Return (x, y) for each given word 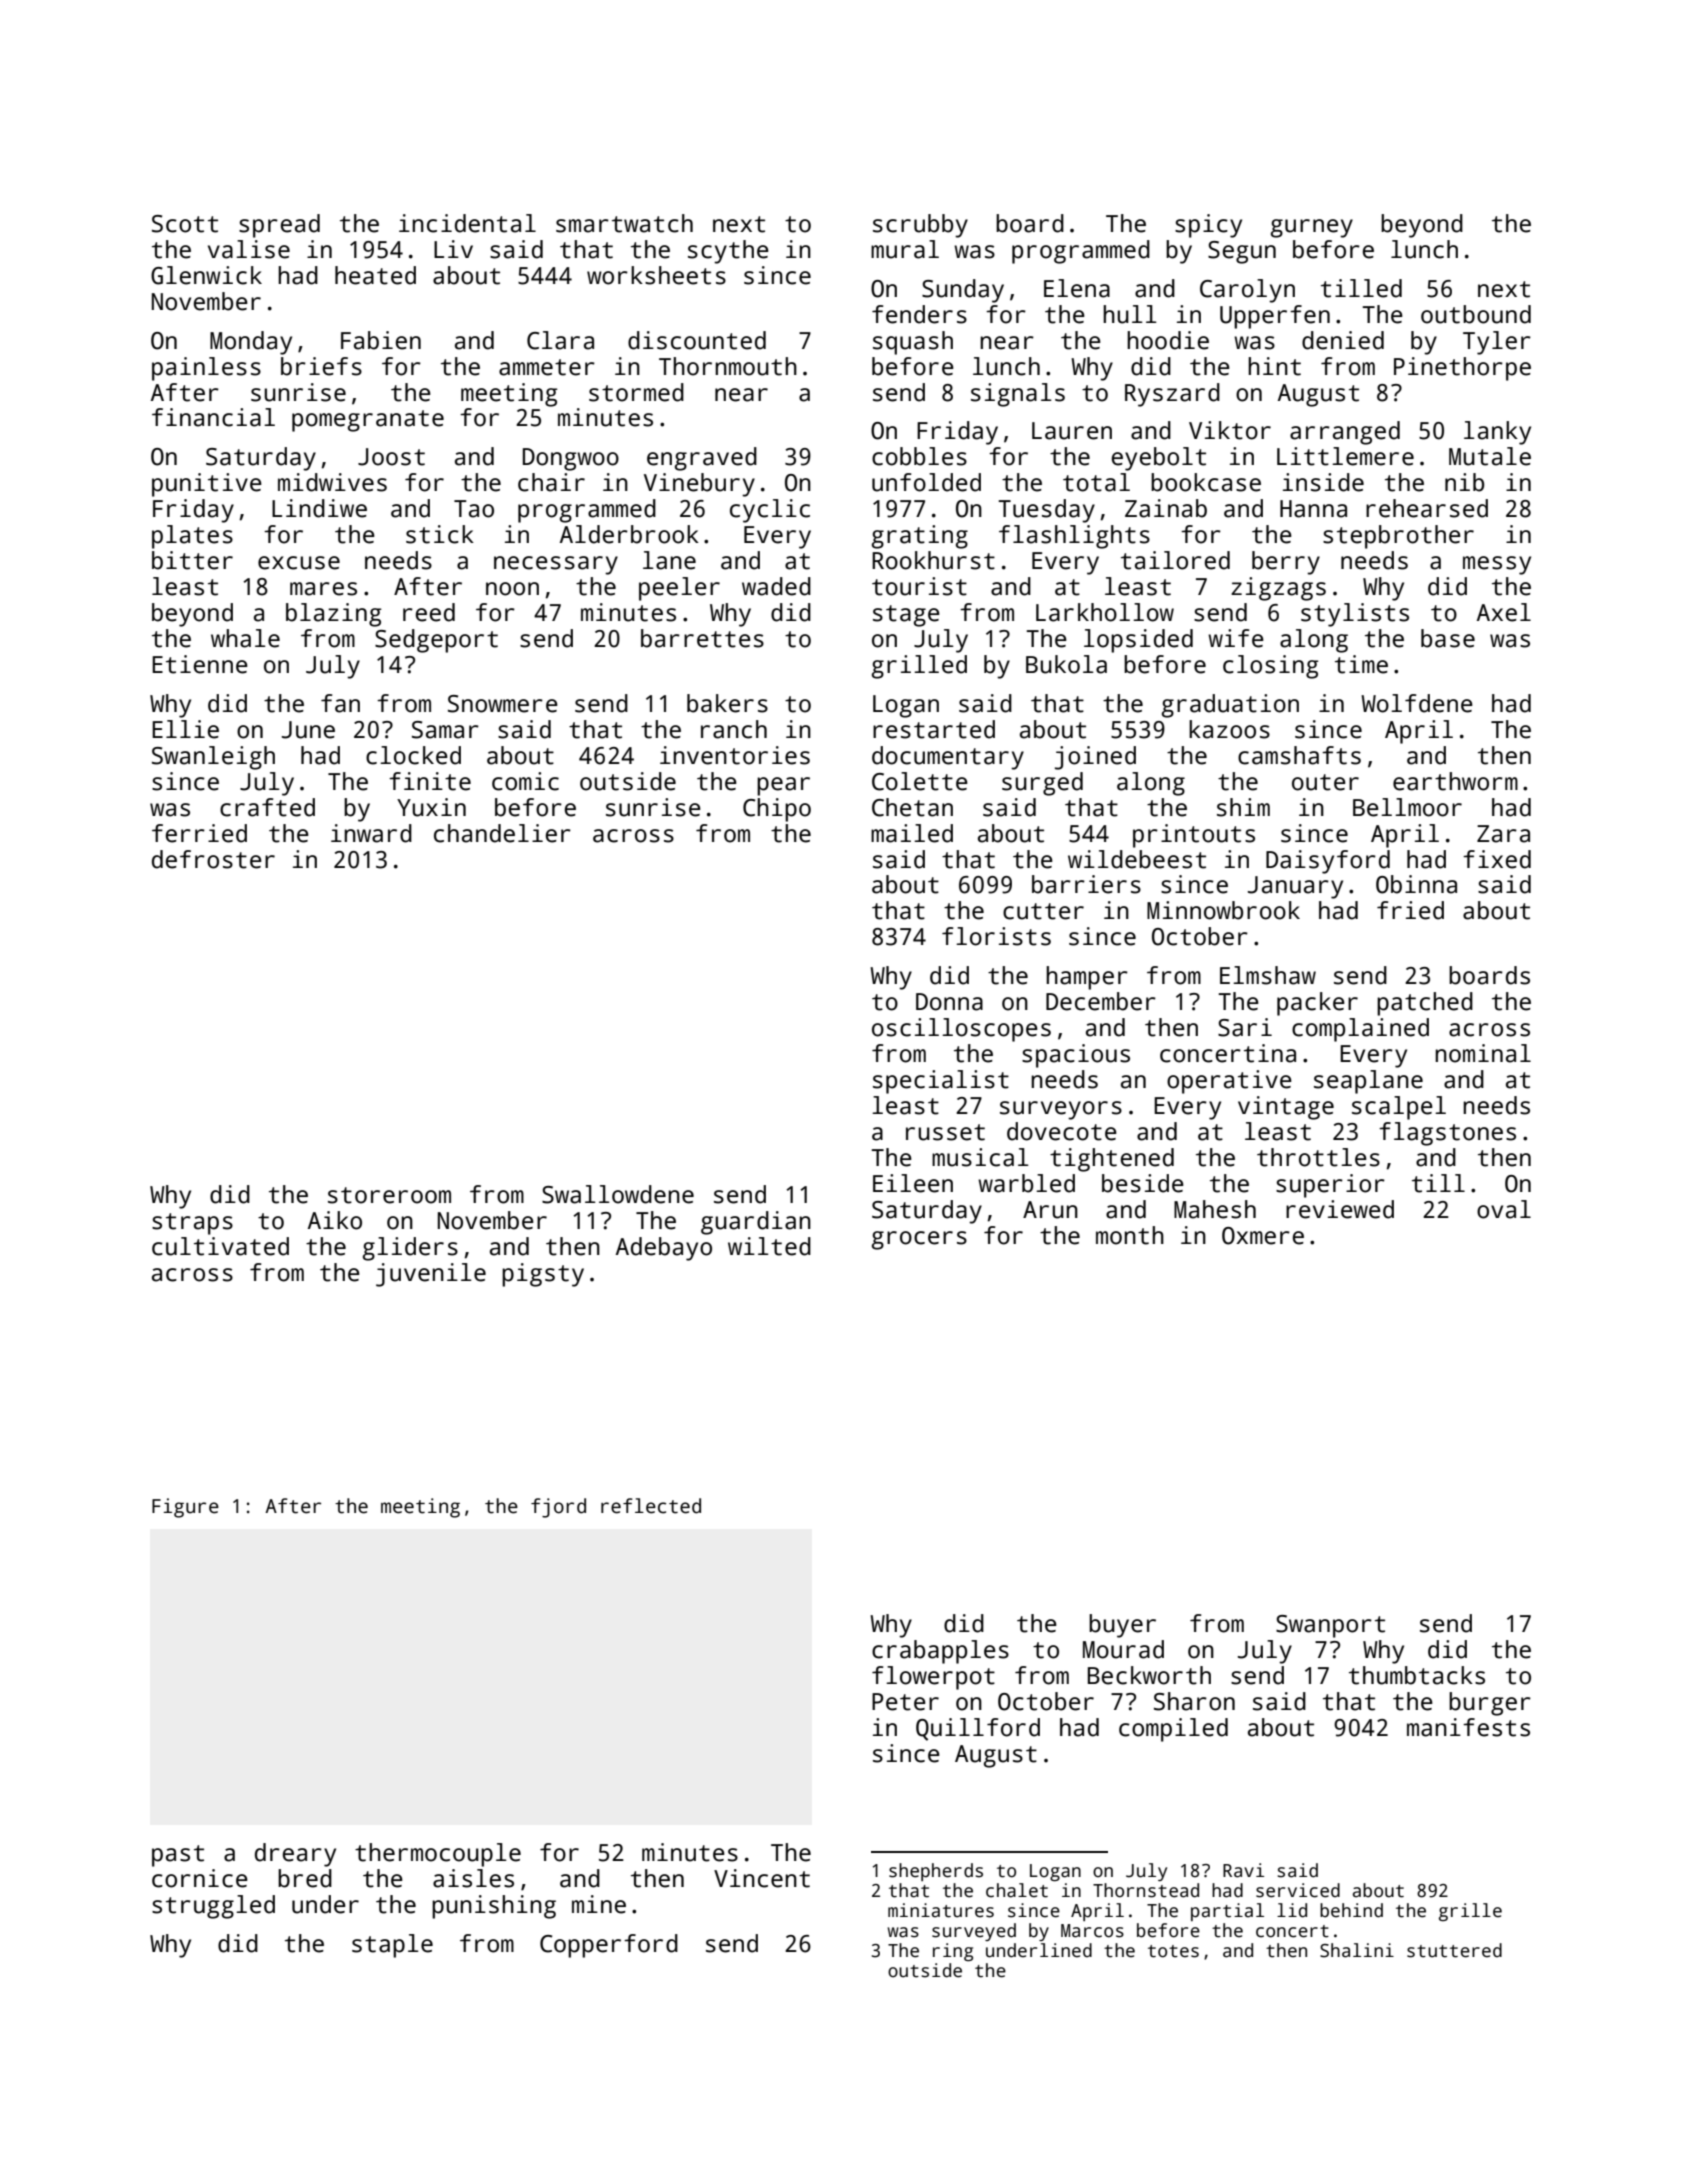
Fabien (381, 340)
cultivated (220, 1246)
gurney (1312, 228)
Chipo (777, 810)
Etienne (200, 664)
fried (1410, 910)
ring (953, 1952)
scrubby (920, 226)
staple (392, 1946)
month (1130, 1235)
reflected (651, 1506)
